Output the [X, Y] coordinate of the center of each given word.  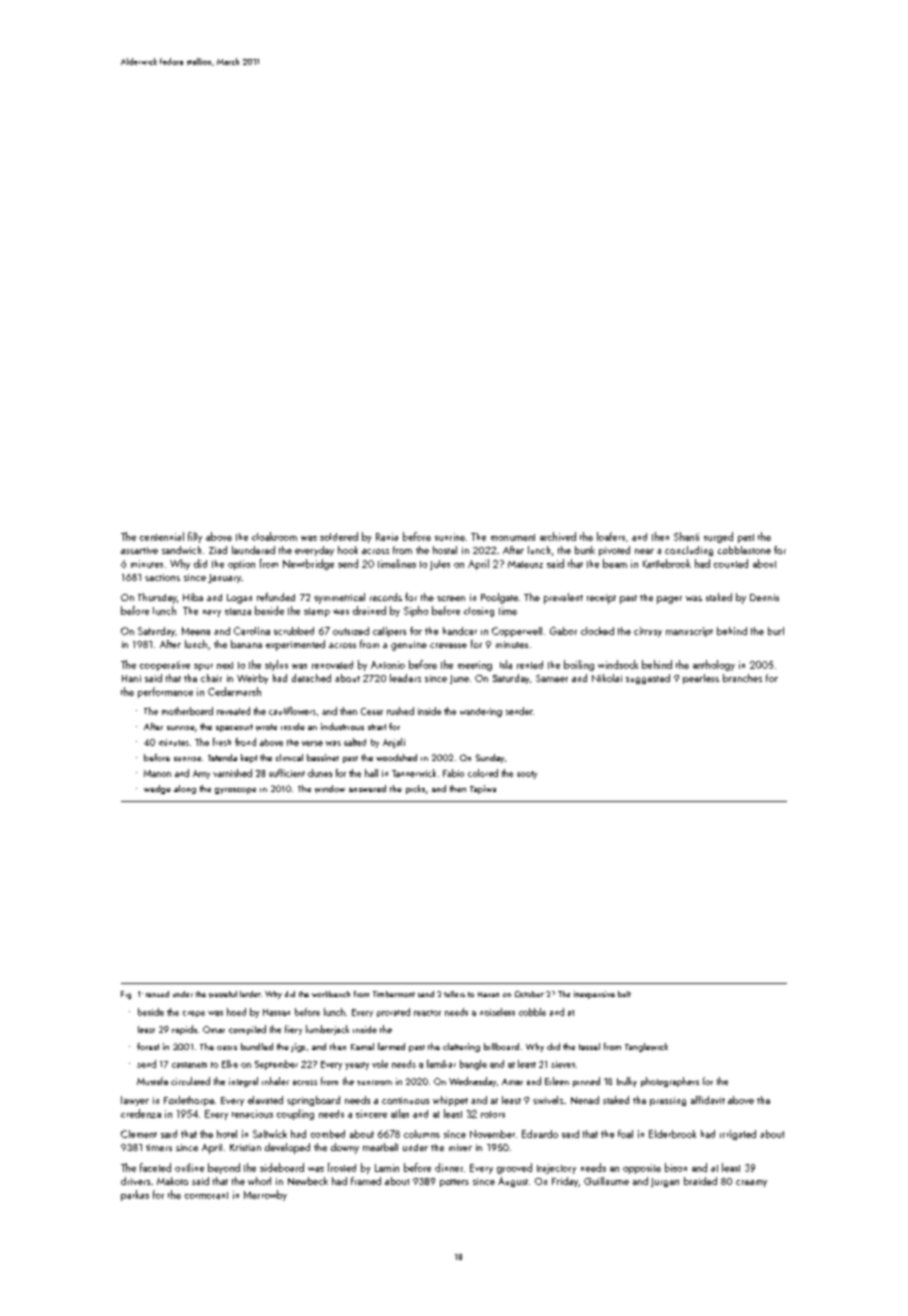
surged [718, 537]
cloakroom [274, 536]
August [513, 1182]
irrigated [738, 1135]
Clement [139, 1134]
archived [558, 536]
